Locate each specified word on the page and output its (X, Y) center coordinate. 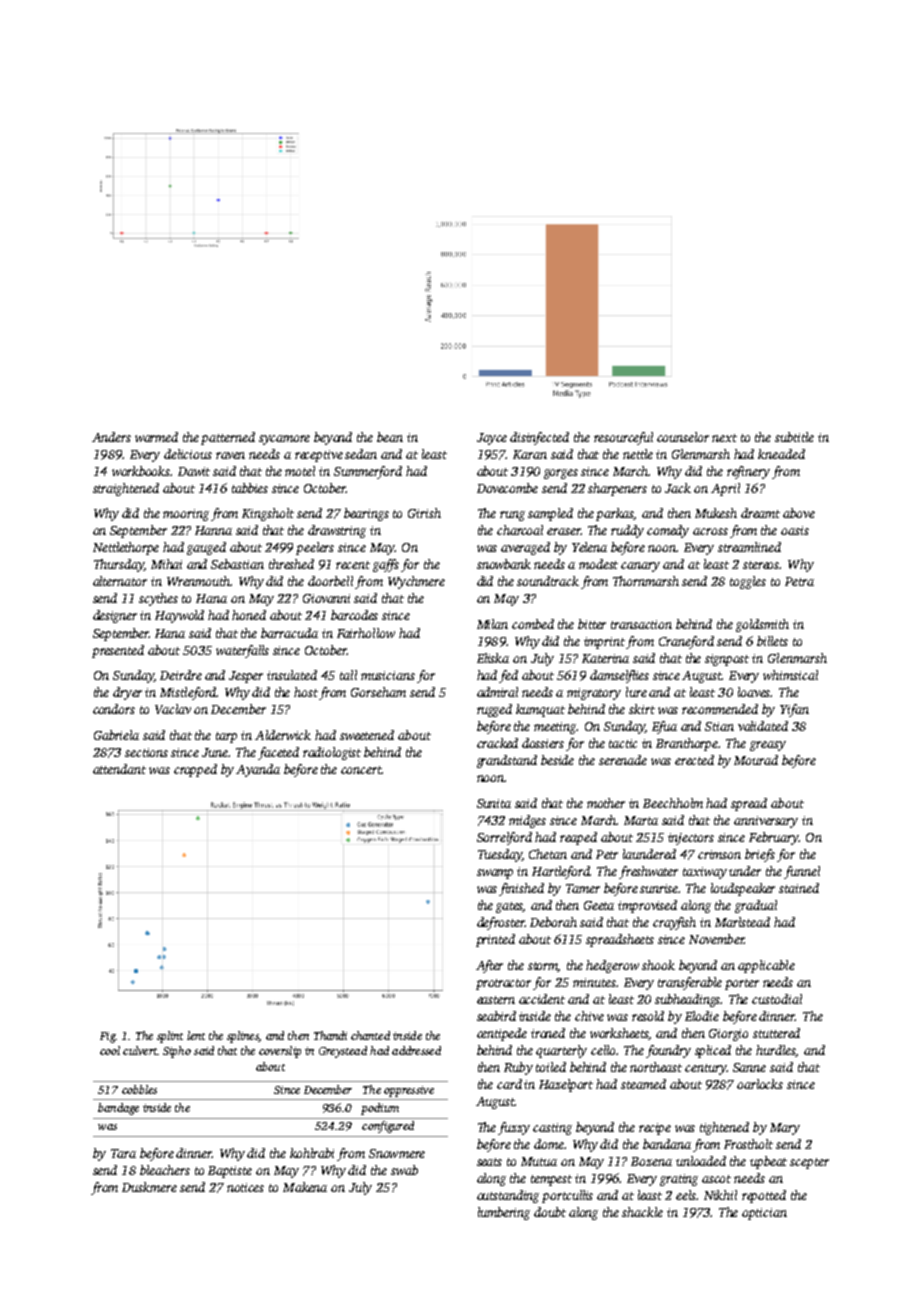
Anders (111, 437)
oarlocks (760, 1084)
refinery (748, 472)
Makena (305, 1187)
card (509, 1084)
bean (390, 437)
